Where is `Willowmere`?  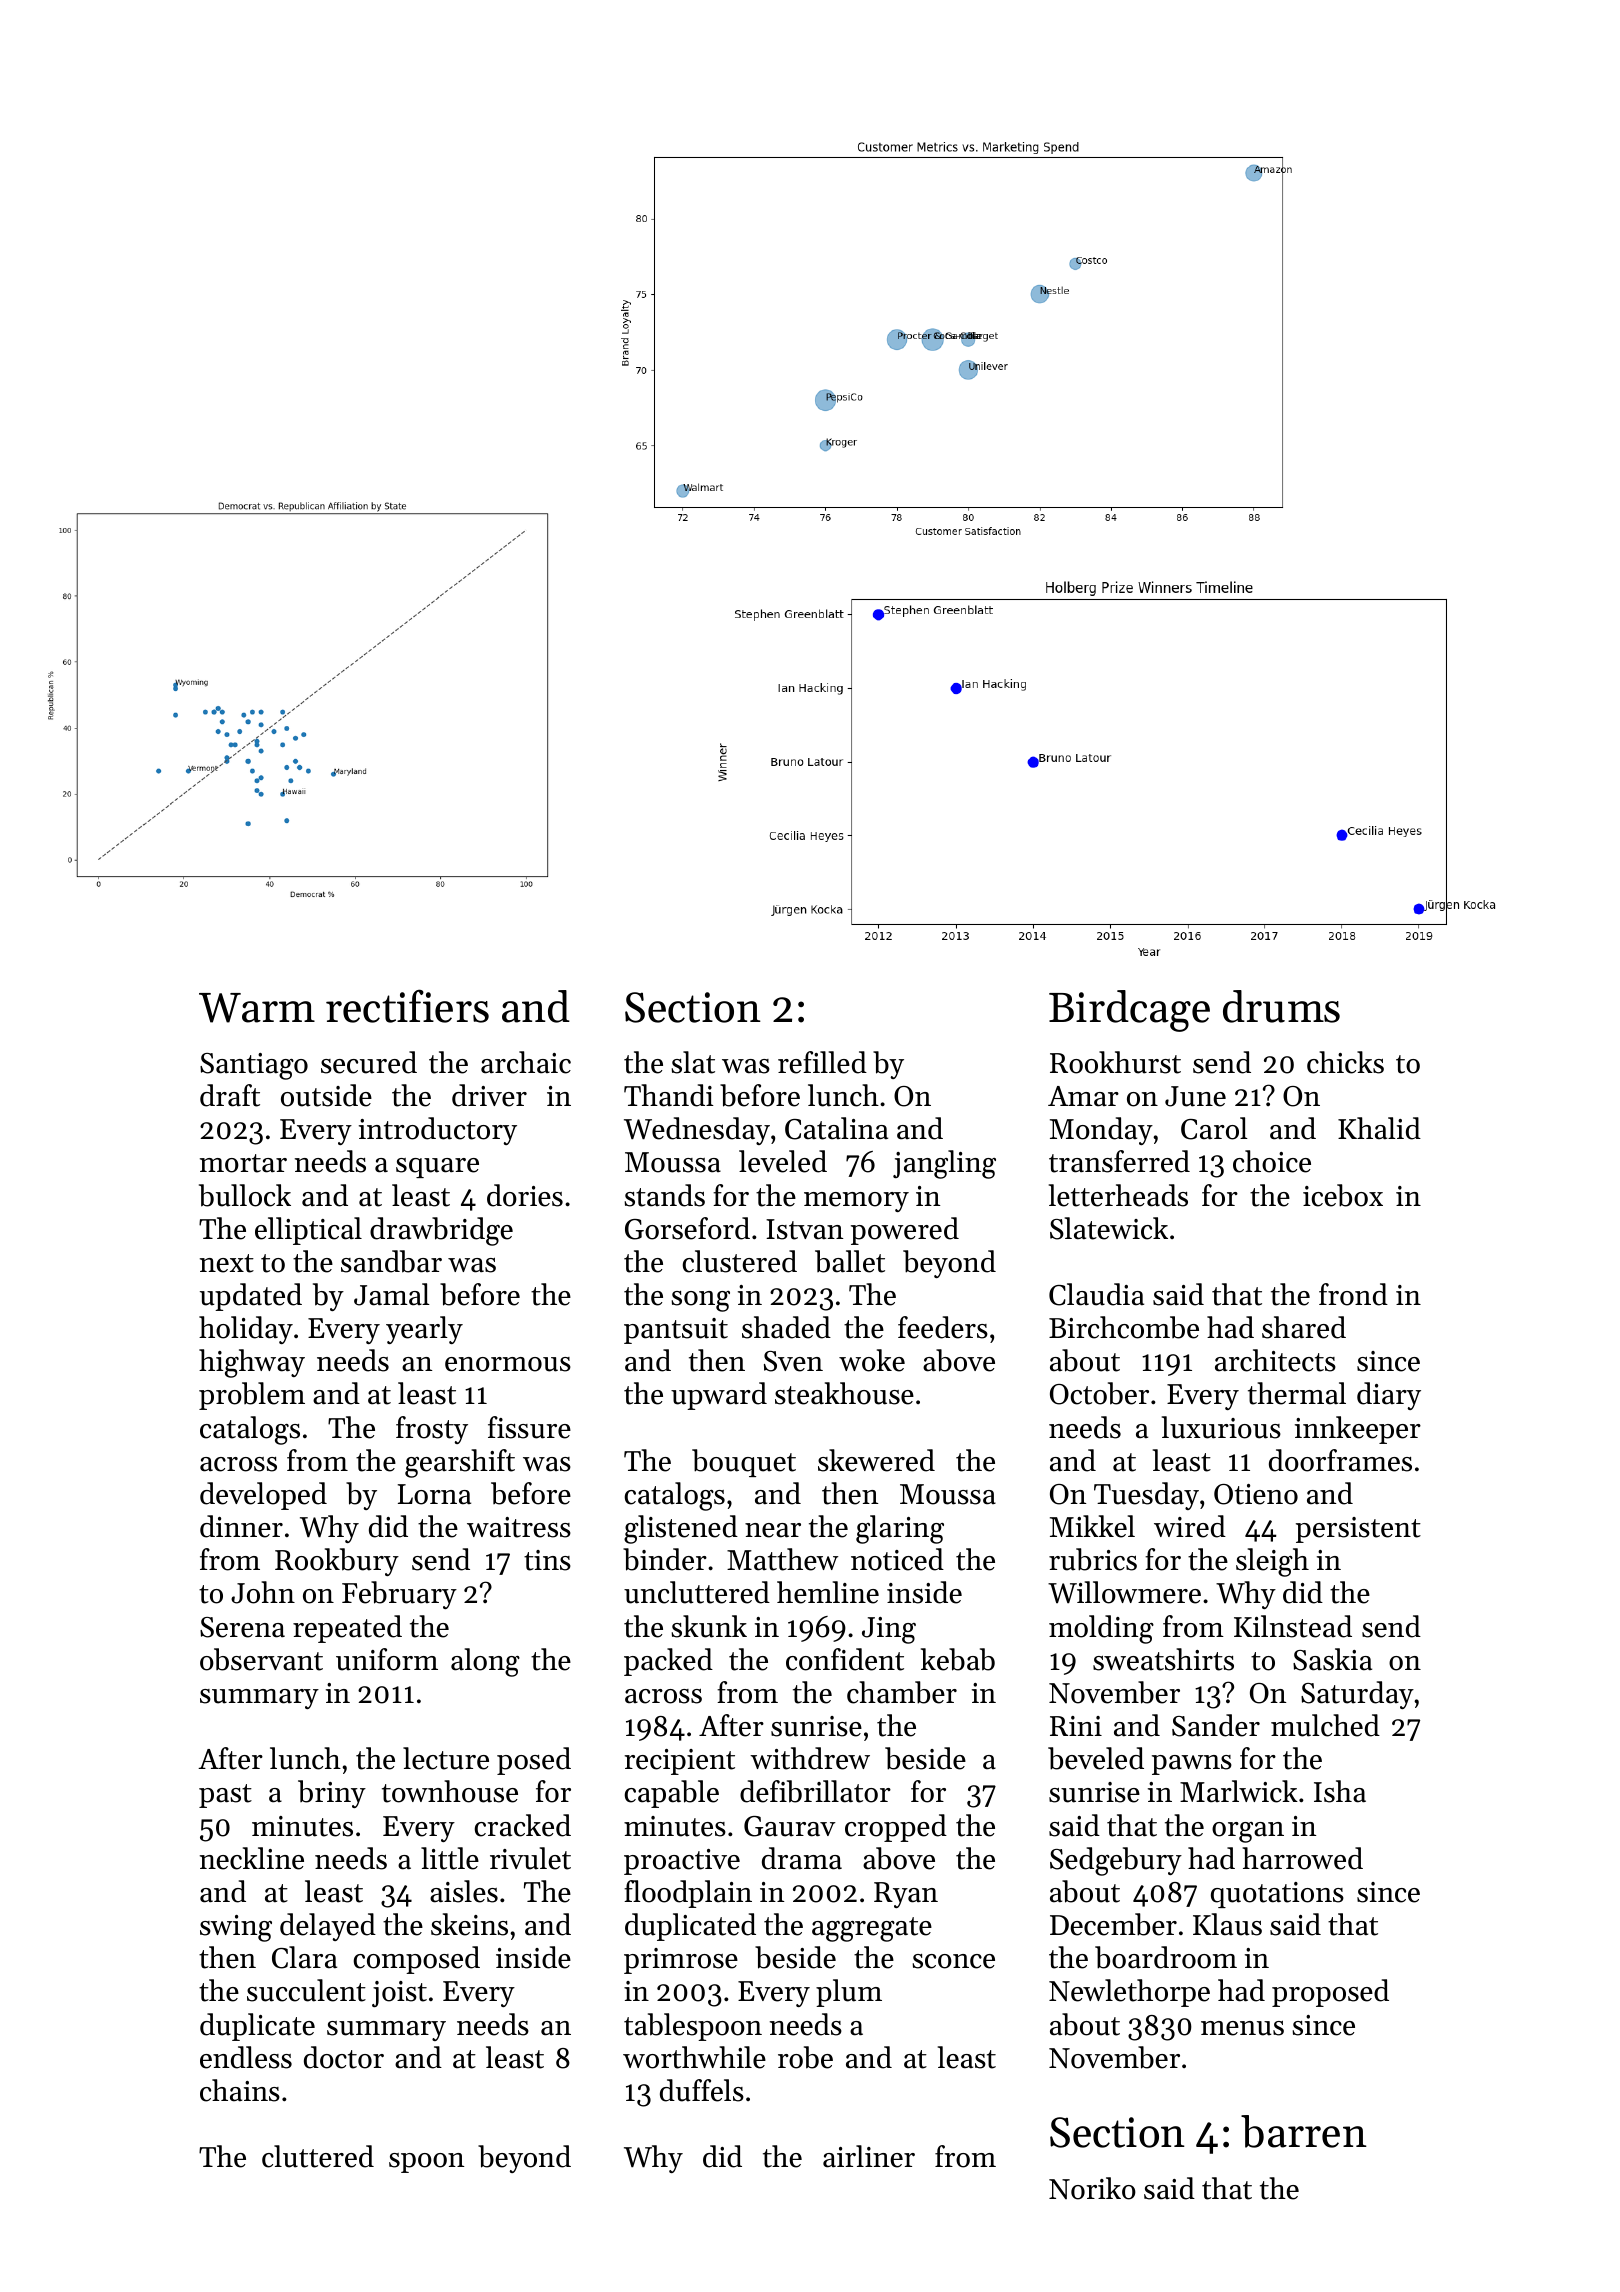 Willowmere is located at coordinates (1124, 1592).
